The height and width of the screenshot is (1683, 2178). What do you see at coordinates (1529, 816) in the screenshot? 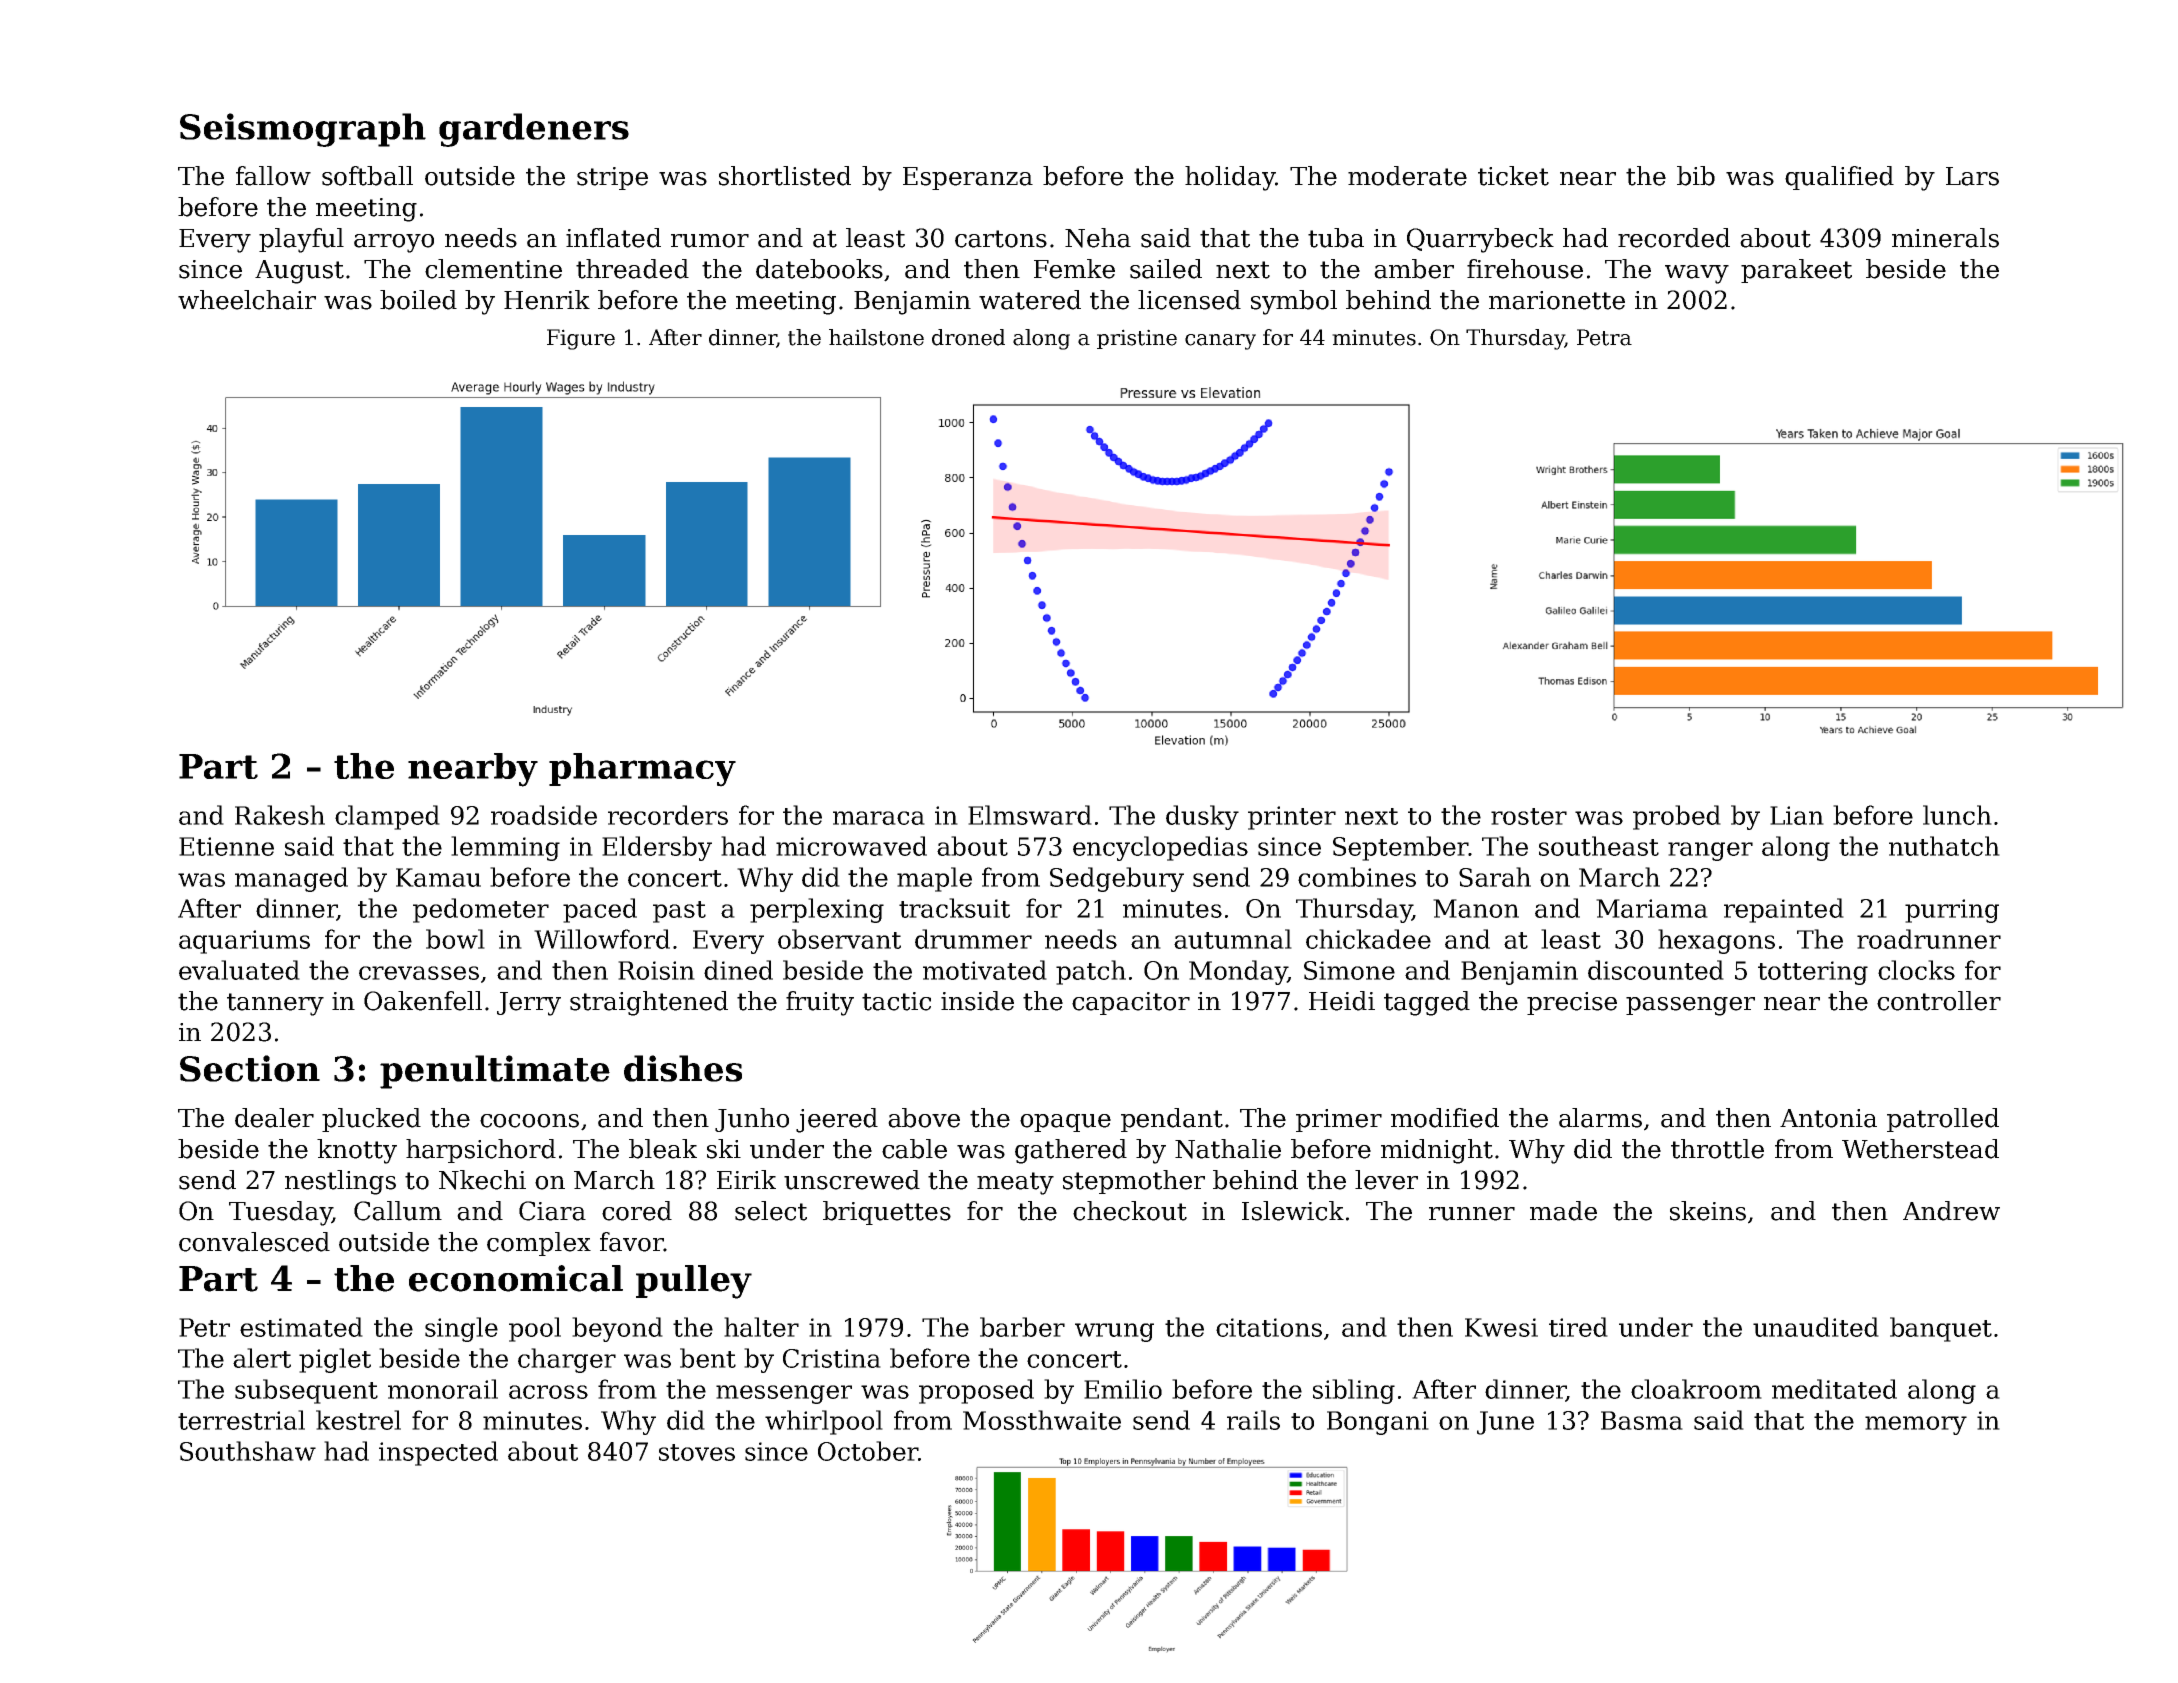
I see `roster` at bounding box center [1529, 816].
